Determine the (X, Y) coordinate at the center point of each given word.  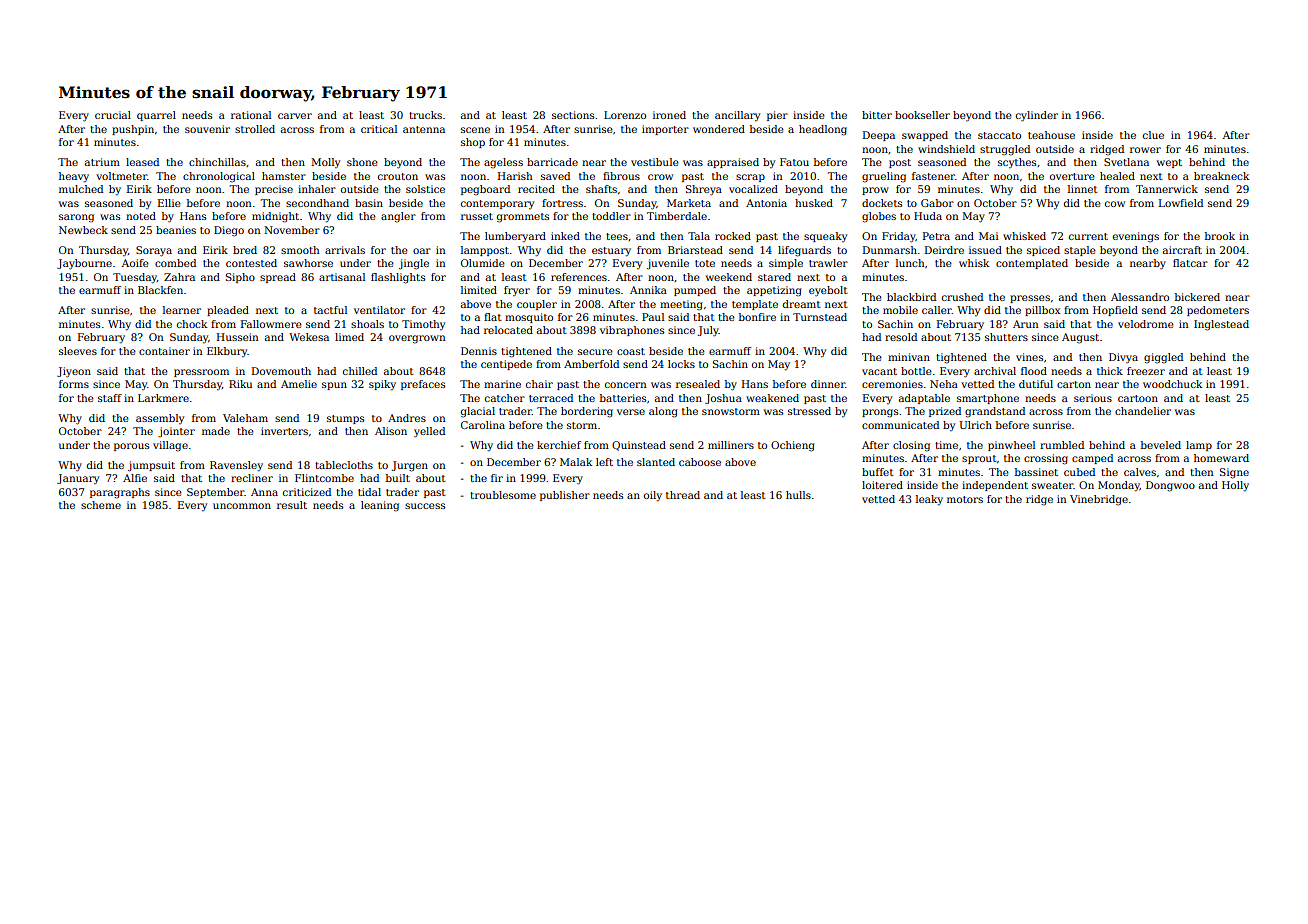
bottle (916, 371)
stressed (809, 411)
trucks (425, 115)
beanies (176, 230)
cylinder (1037, 116)
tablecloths (344, 465)
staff (110, 398)
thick (1110, 371)
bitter (877, 115)
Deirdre (944, 250)
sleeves (78, 351)
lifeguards (804, 251)
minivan (909, 357)
